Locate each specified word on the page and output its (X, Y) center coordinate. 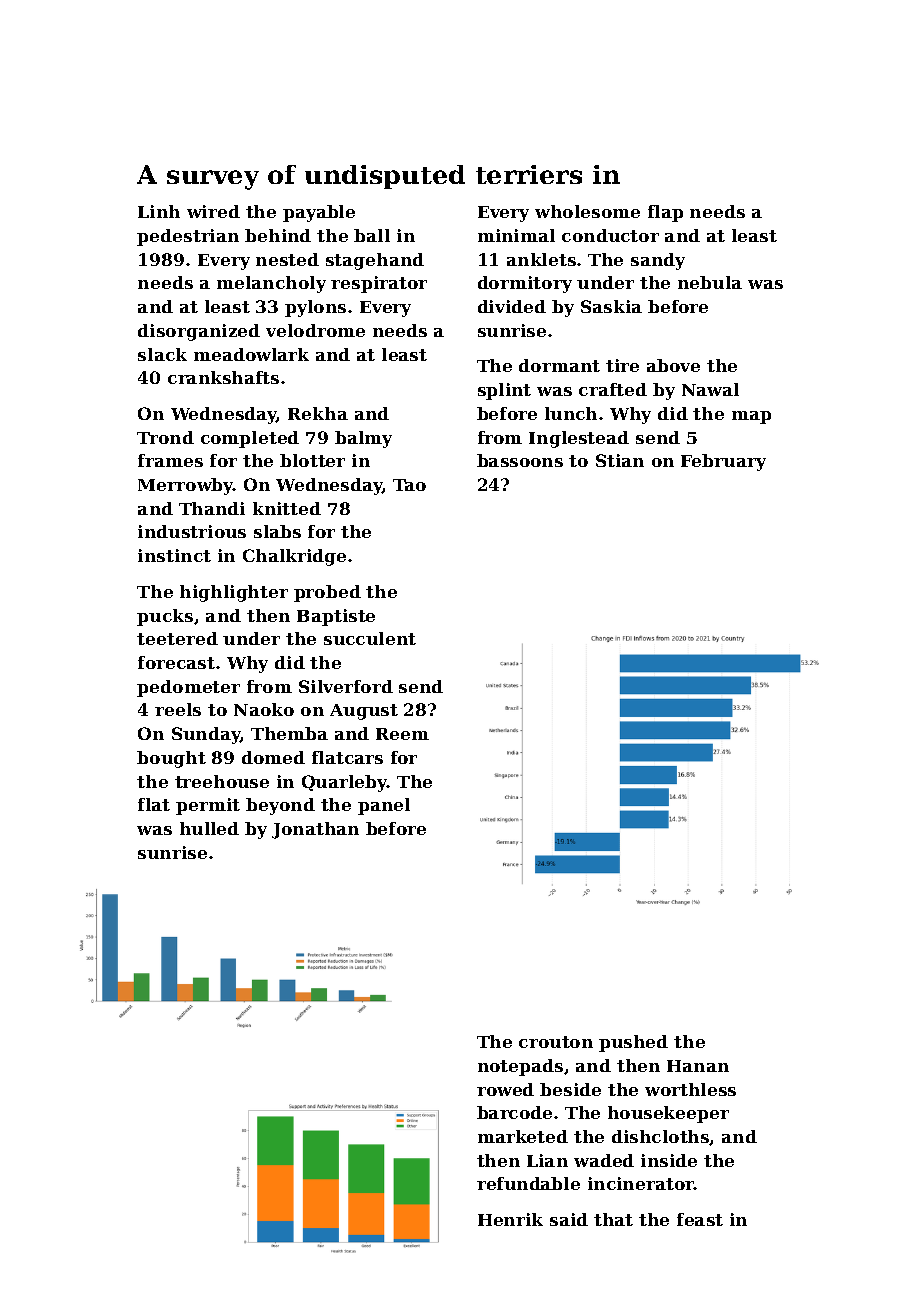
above (673, 365)
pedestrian (188, 237)
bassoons (520, 460)
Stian (620, 460)
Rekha (318, 413)
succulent (370, 638)
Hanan (698, 1066)
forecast (176, 662)
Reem (402, 734)
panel (384, 806)
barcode (514, 1112)
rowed (505, 1089)
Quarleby (344, 783)
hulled (209, 828)
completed (250, 439)
